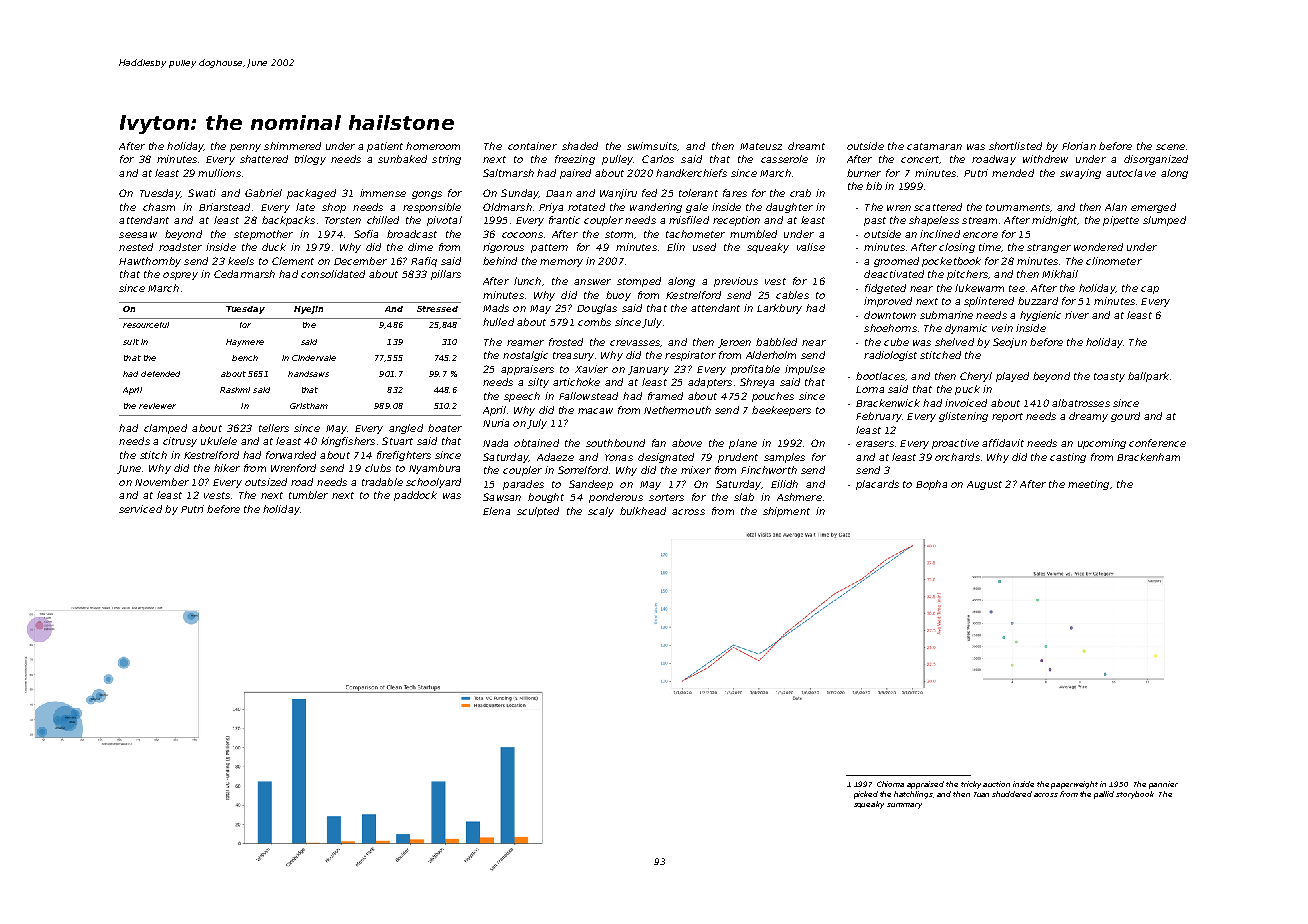  Describe the element at coordinates (140, 509) in the page. I see `serviced` at that location.
